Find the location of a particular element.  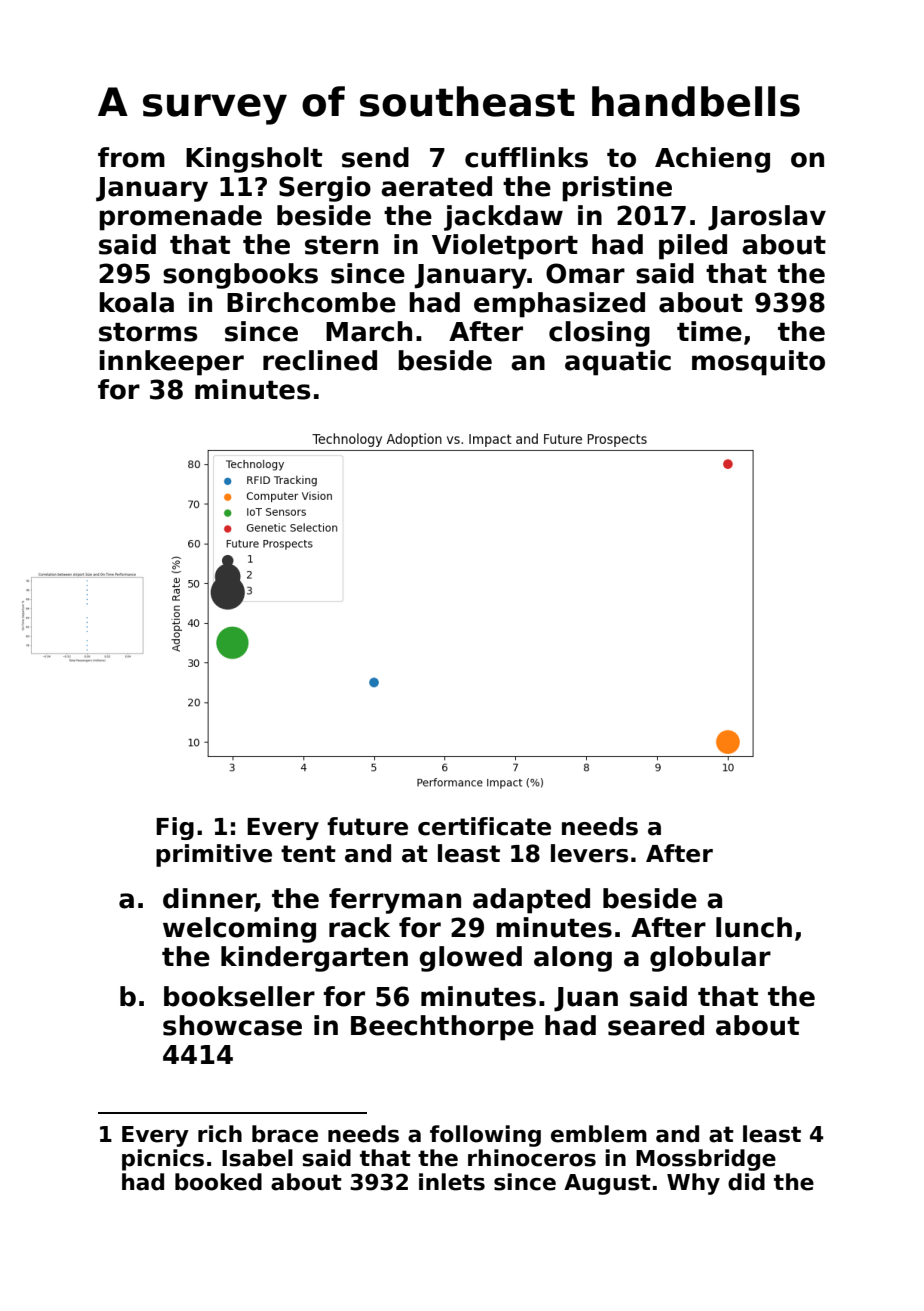

adapted is located at coordinates (531, 901).
